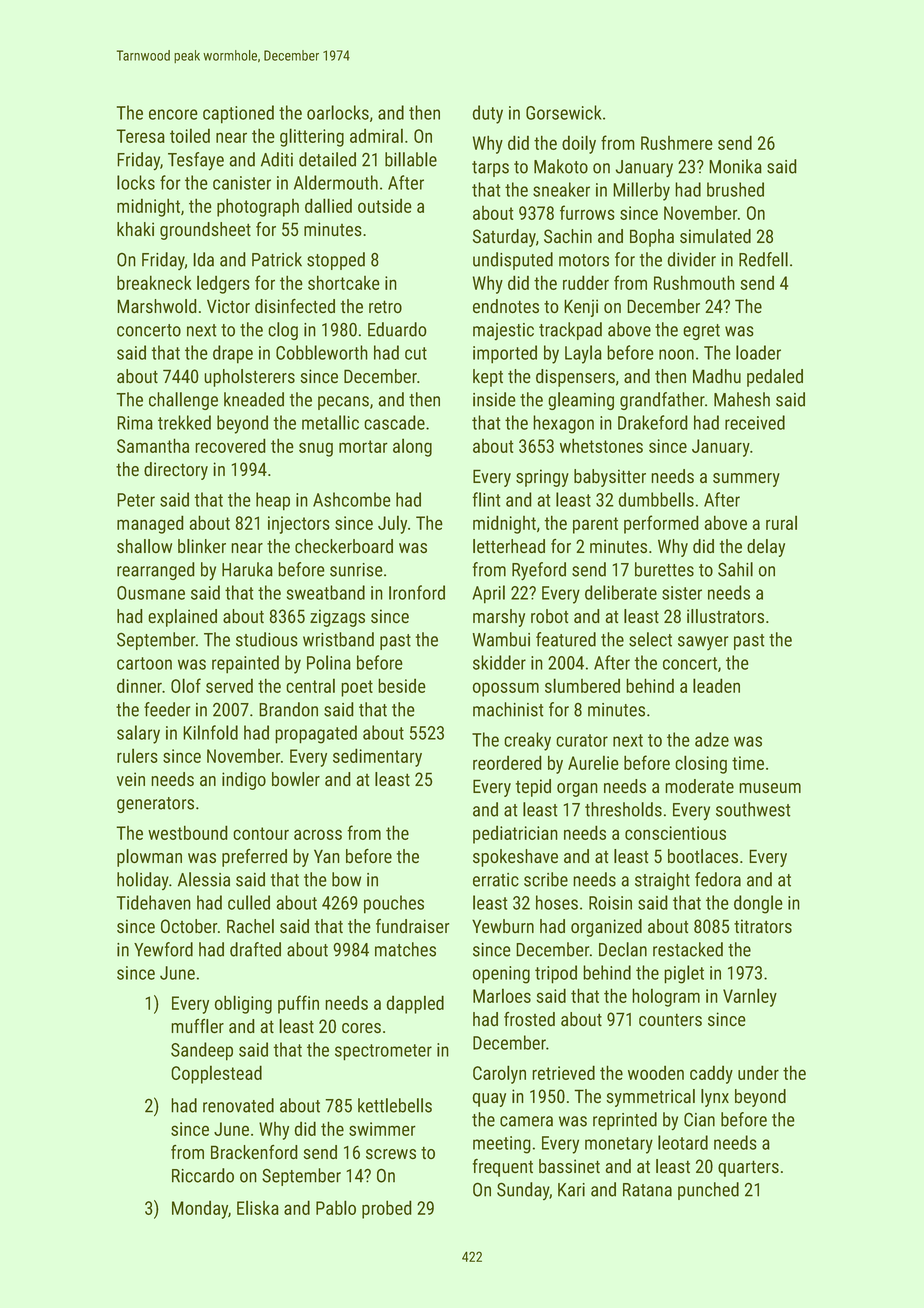  I want to click on obliging, so click(243, 1004).
